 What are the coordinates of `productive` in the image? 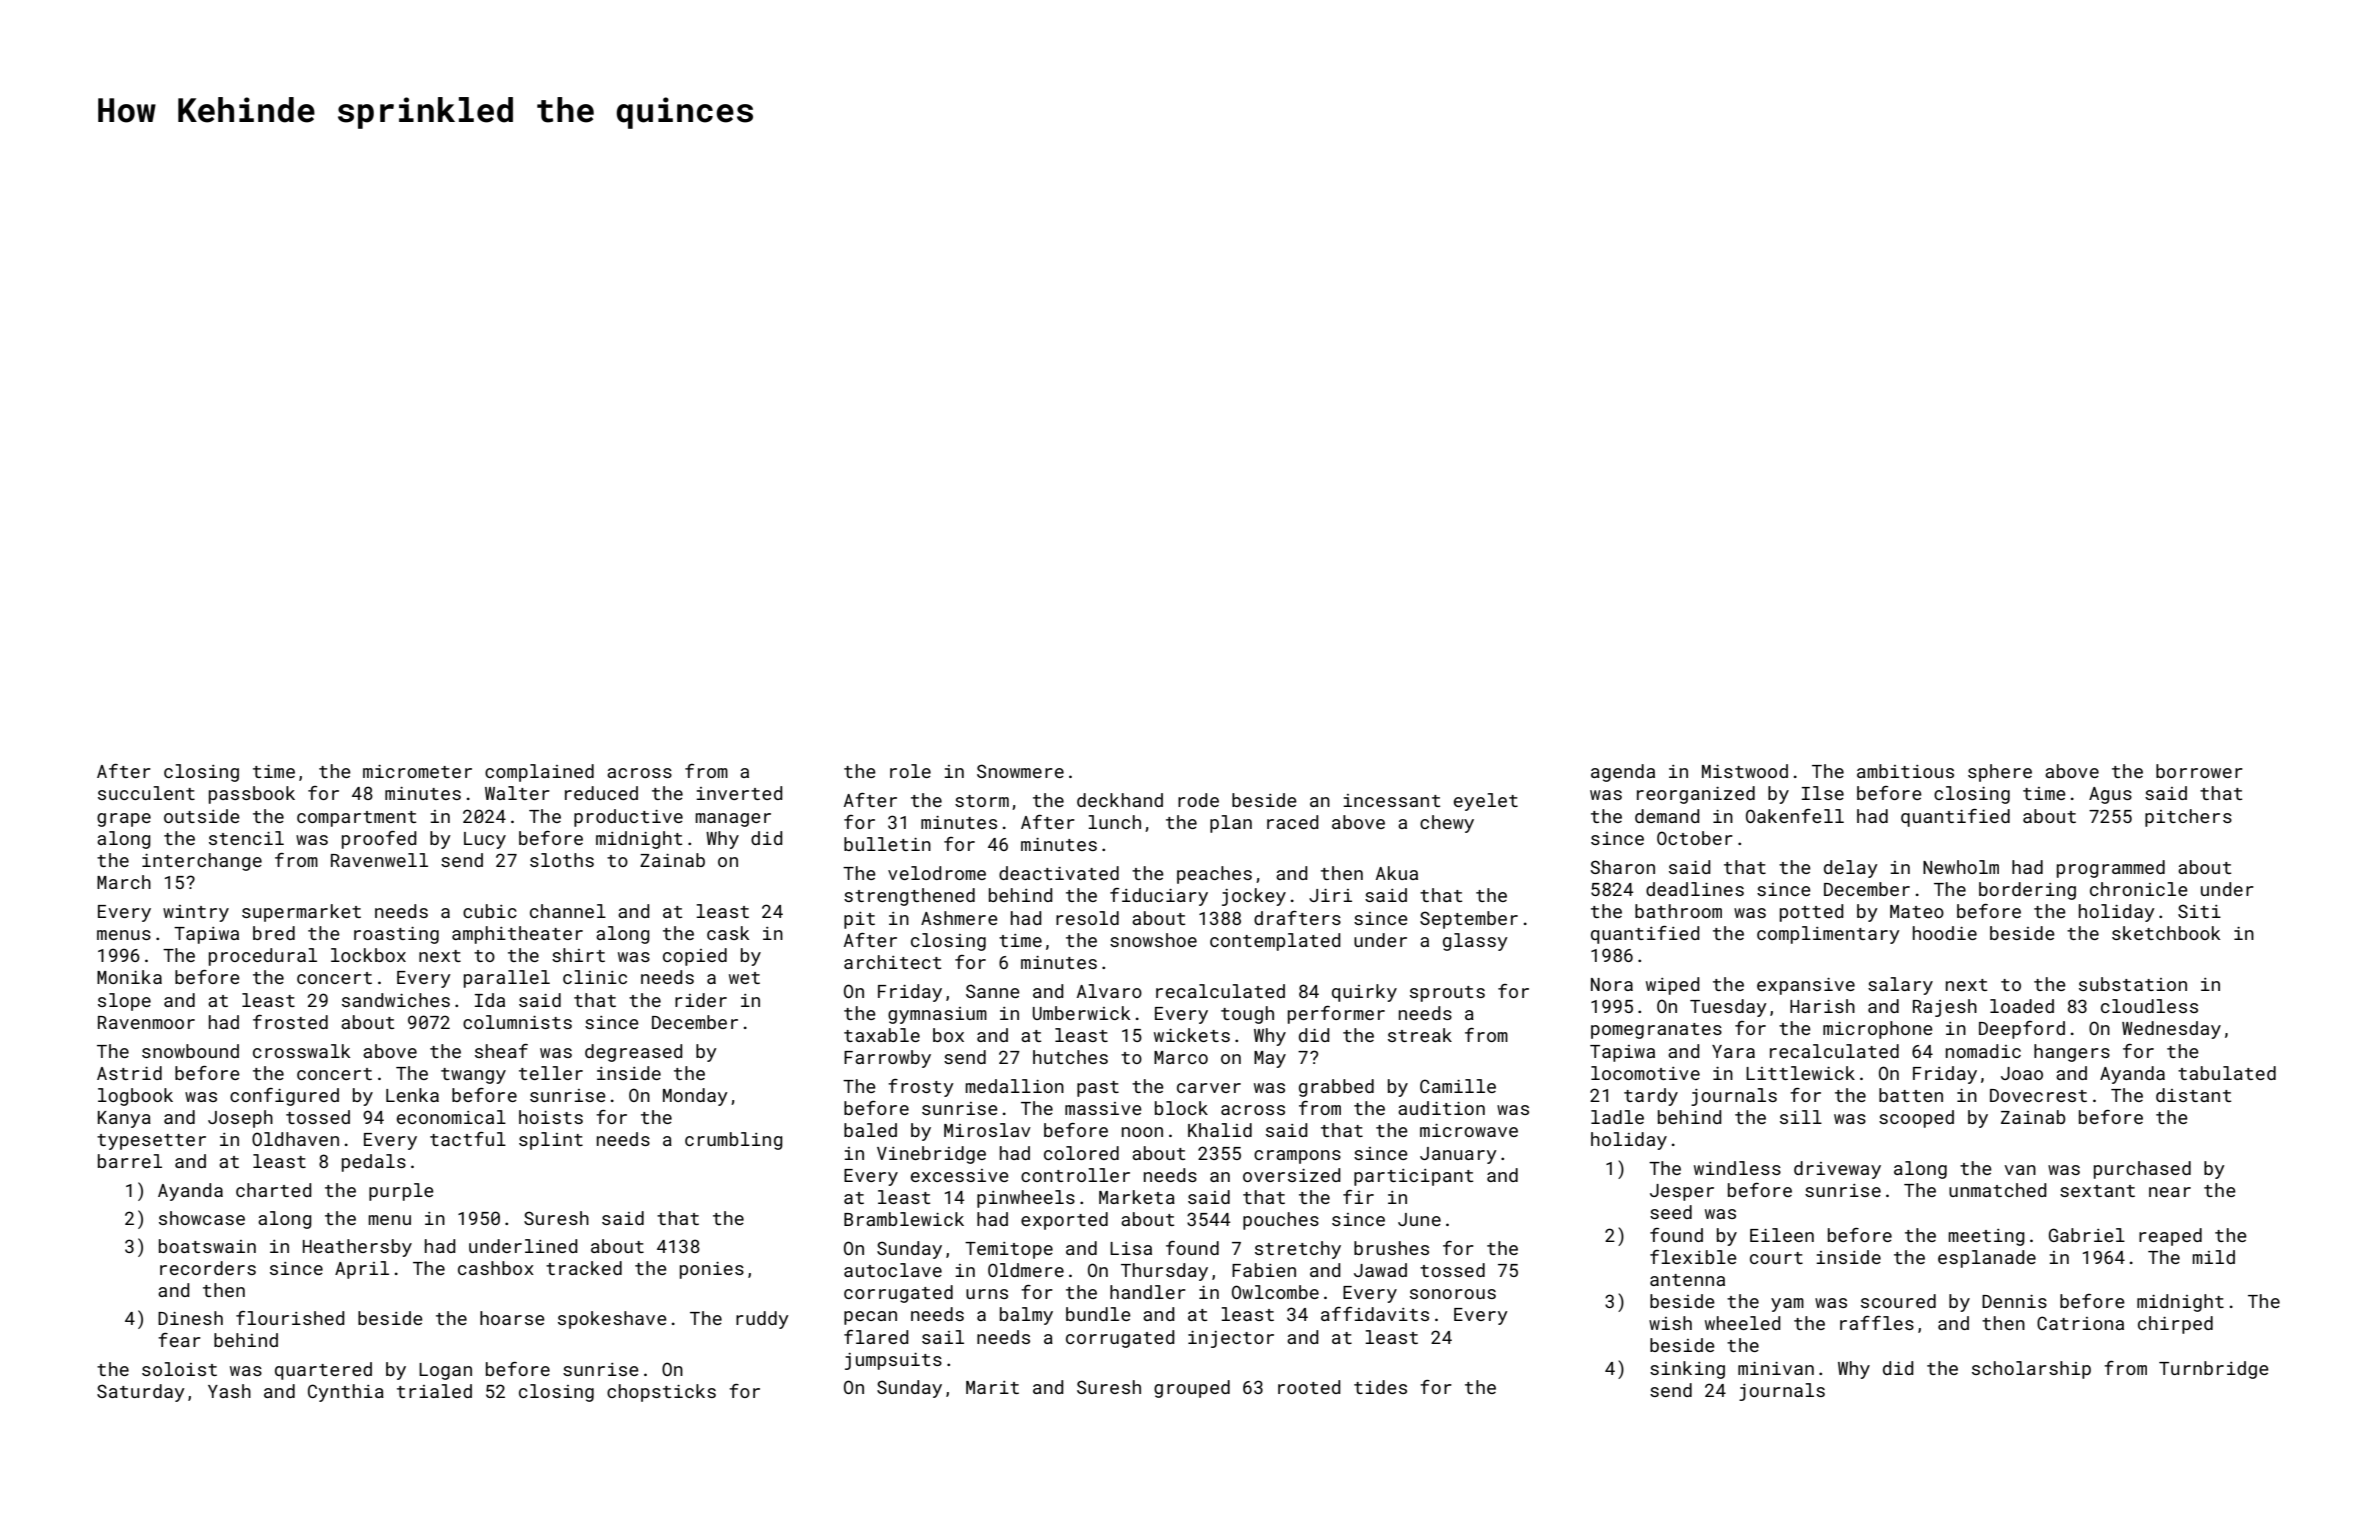 It's located at (628, 818).
